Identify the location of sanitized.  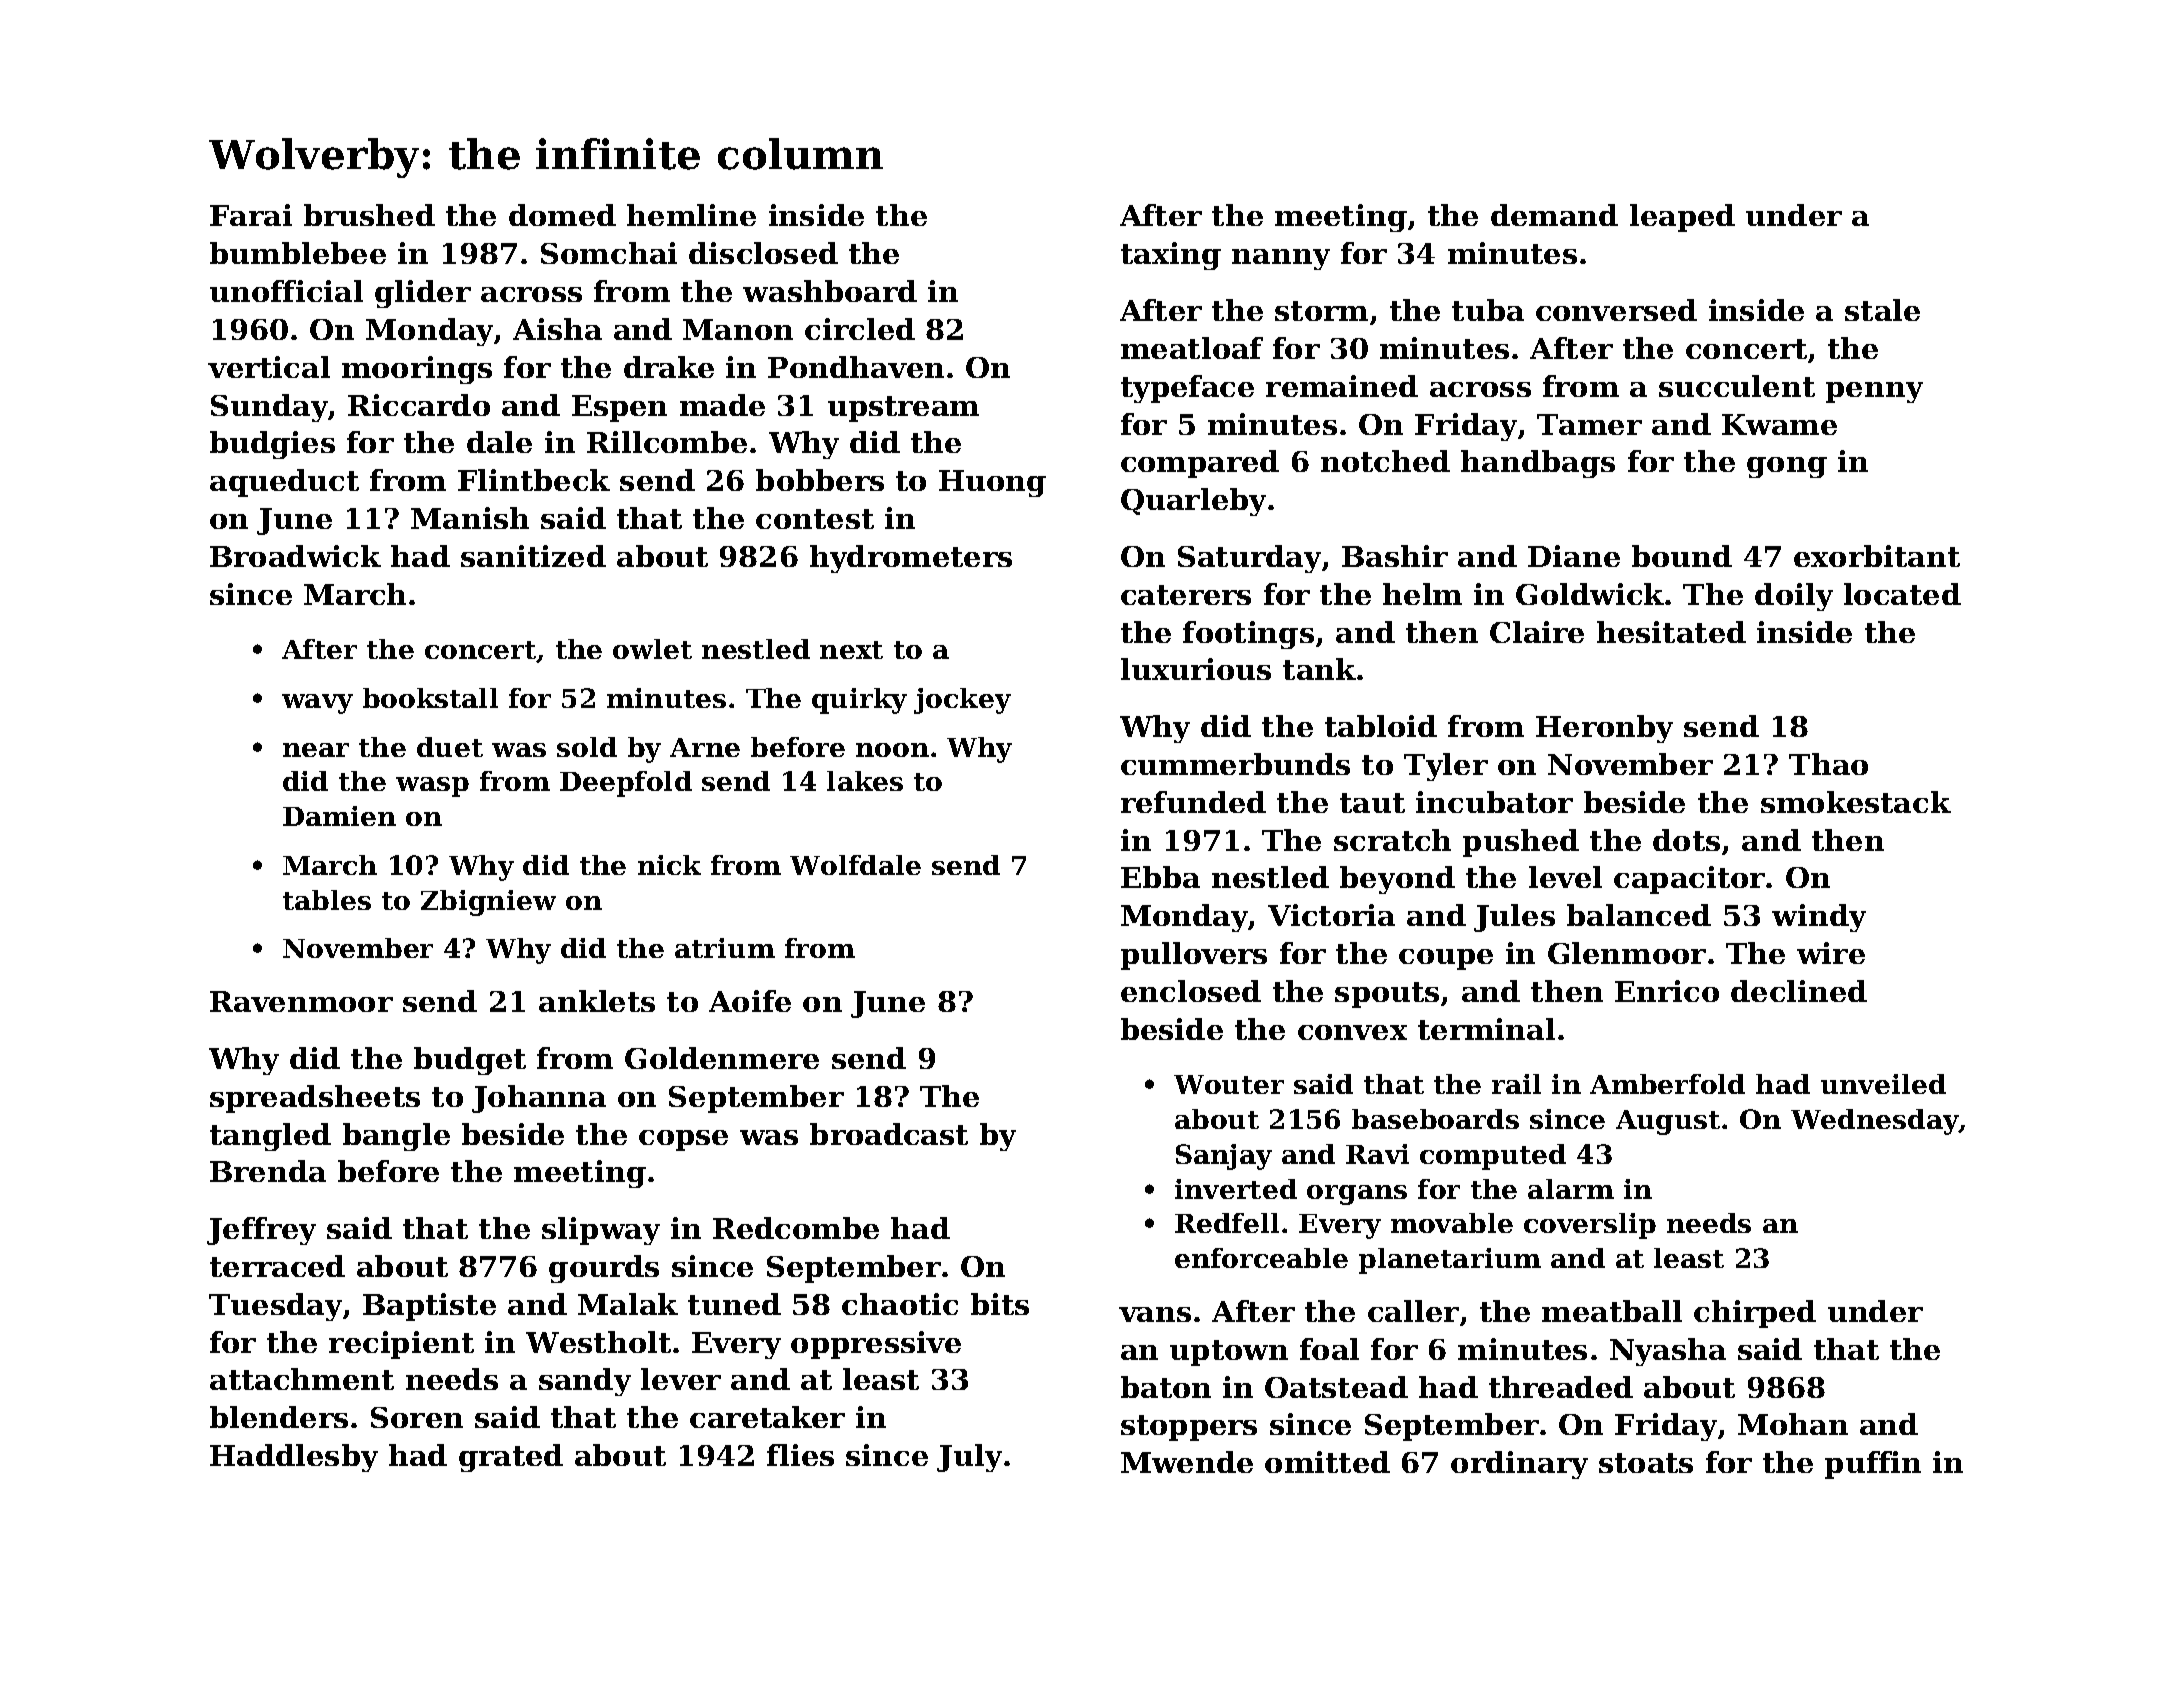
(533, 556).
